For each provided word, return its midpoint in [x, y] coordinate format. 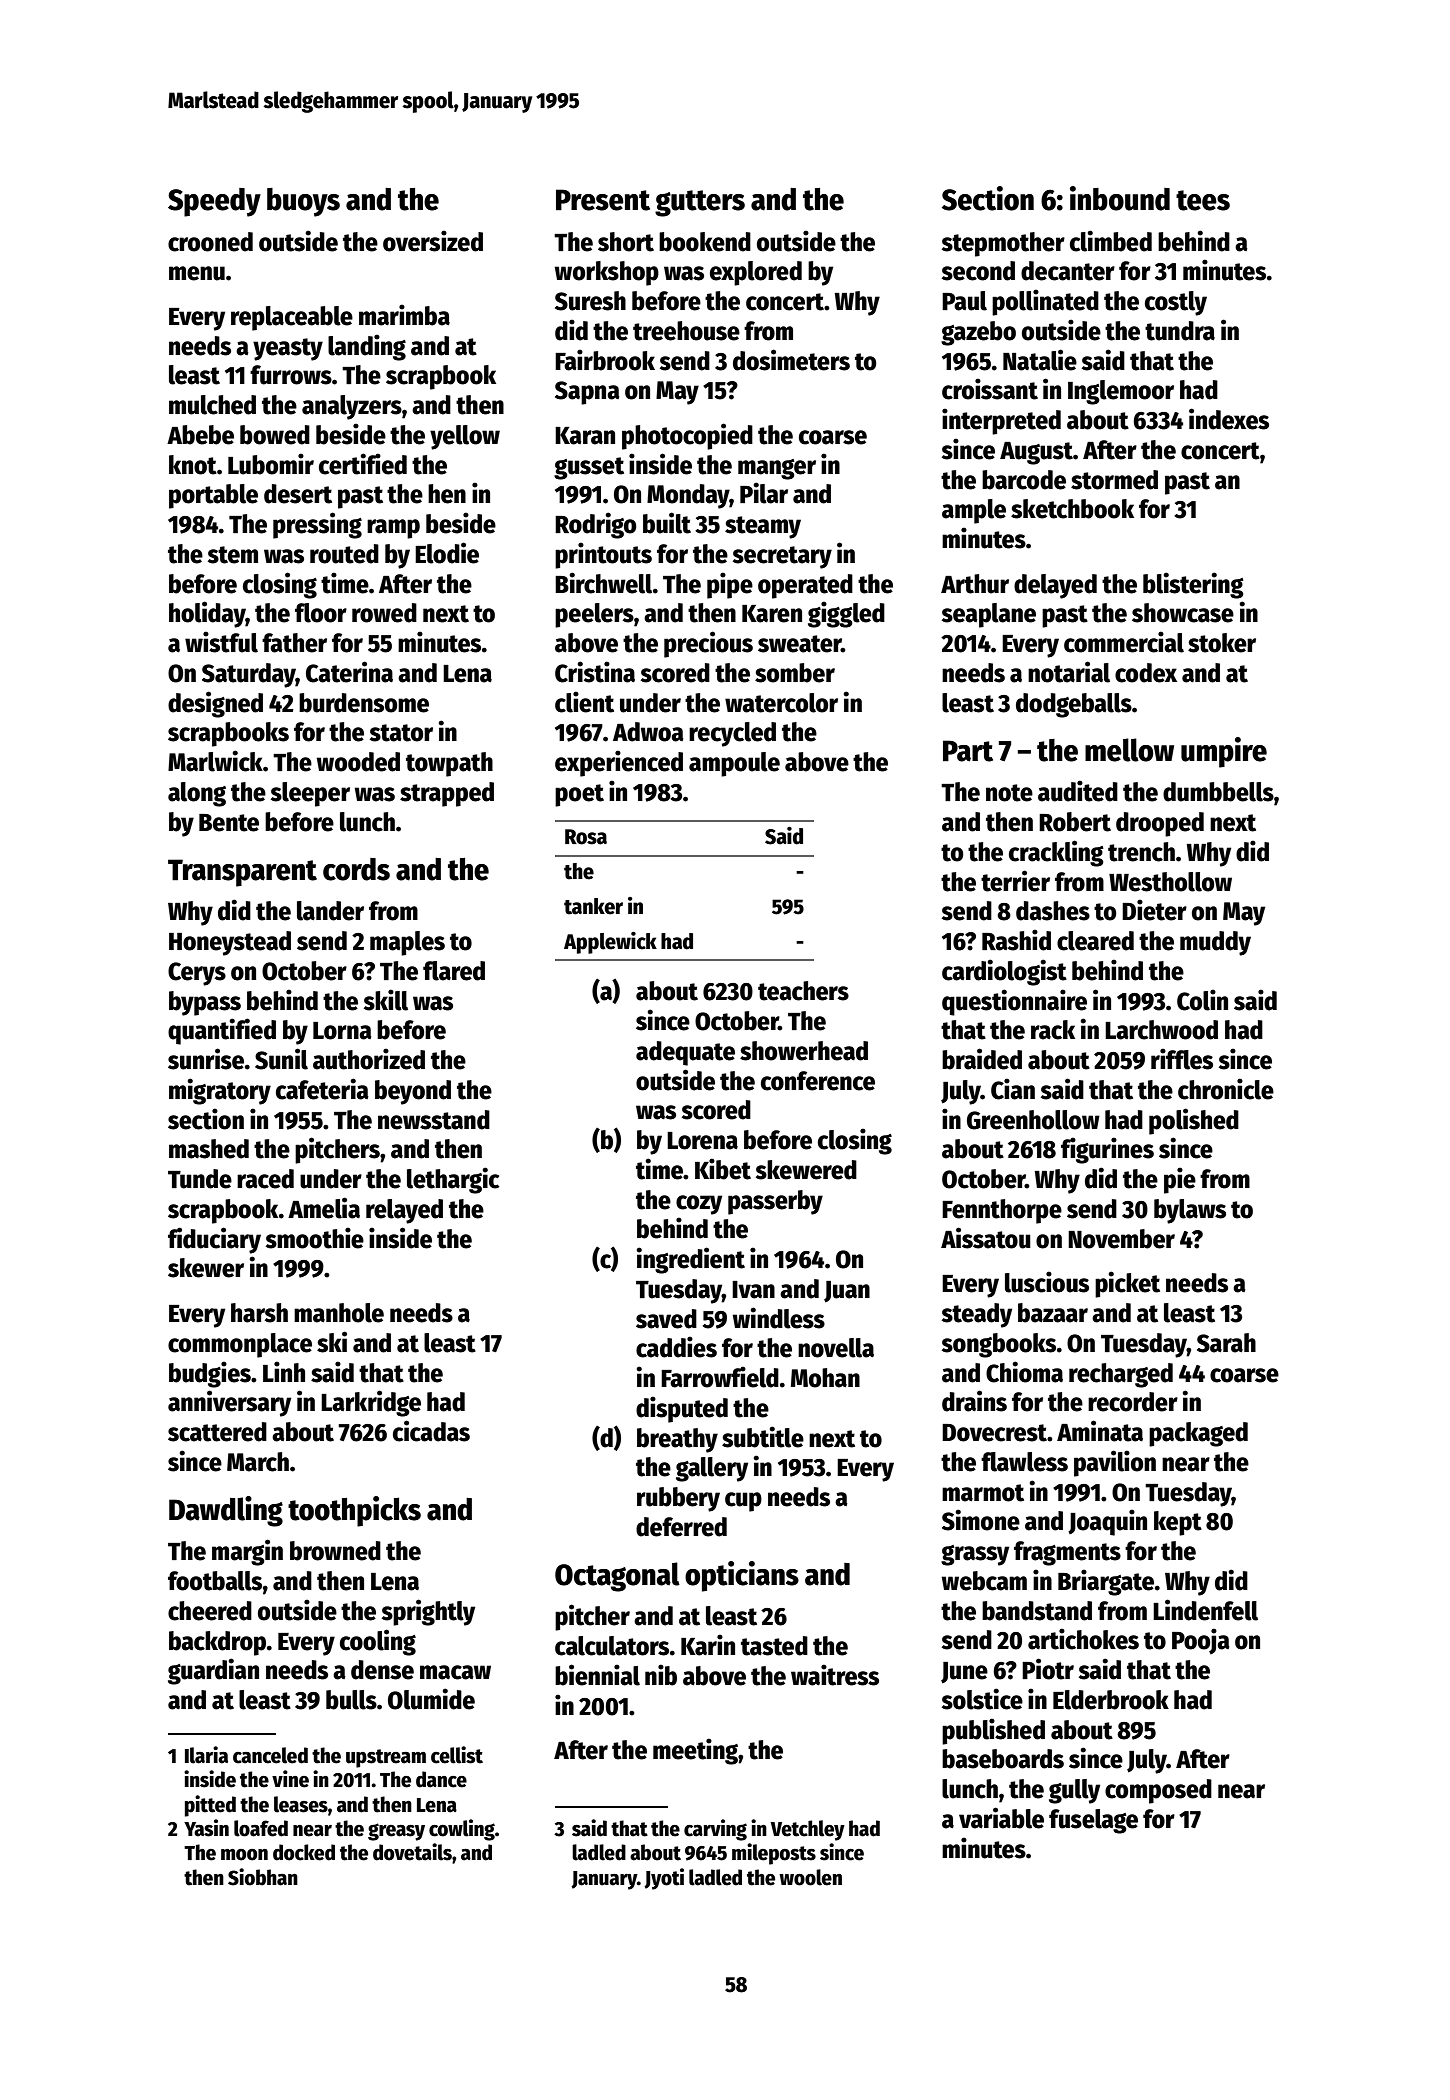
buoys [303, 202]
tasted [774, 1646]
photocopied [687, 436]
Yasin [206, 1828]
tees [1203, 200]
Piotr [1048, 1669]
